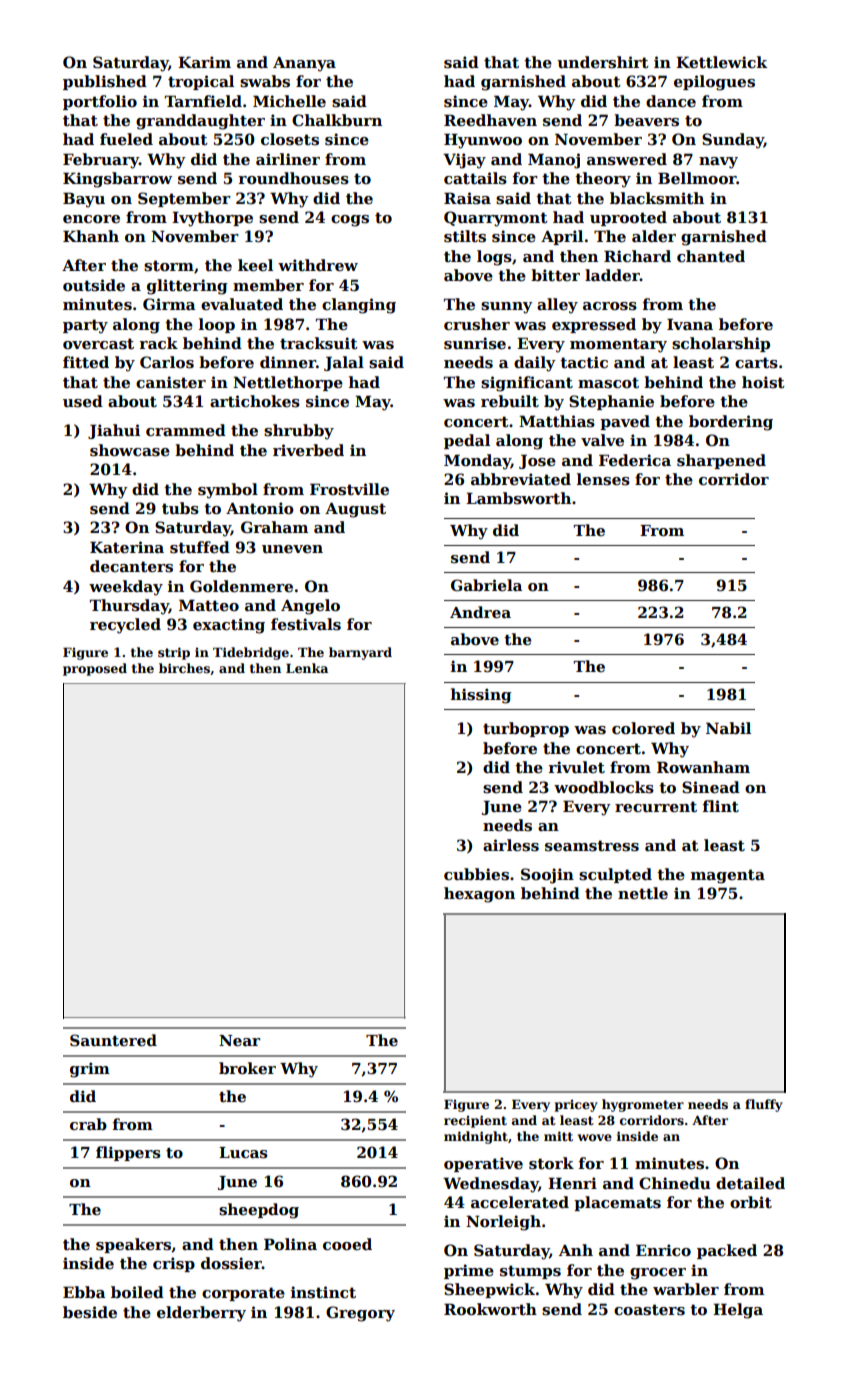 This document has height=1400, width=849. What do you see at coordinates (203, 101) in the document?
I see `Tarnfield` at bounding box center [203, 101].
